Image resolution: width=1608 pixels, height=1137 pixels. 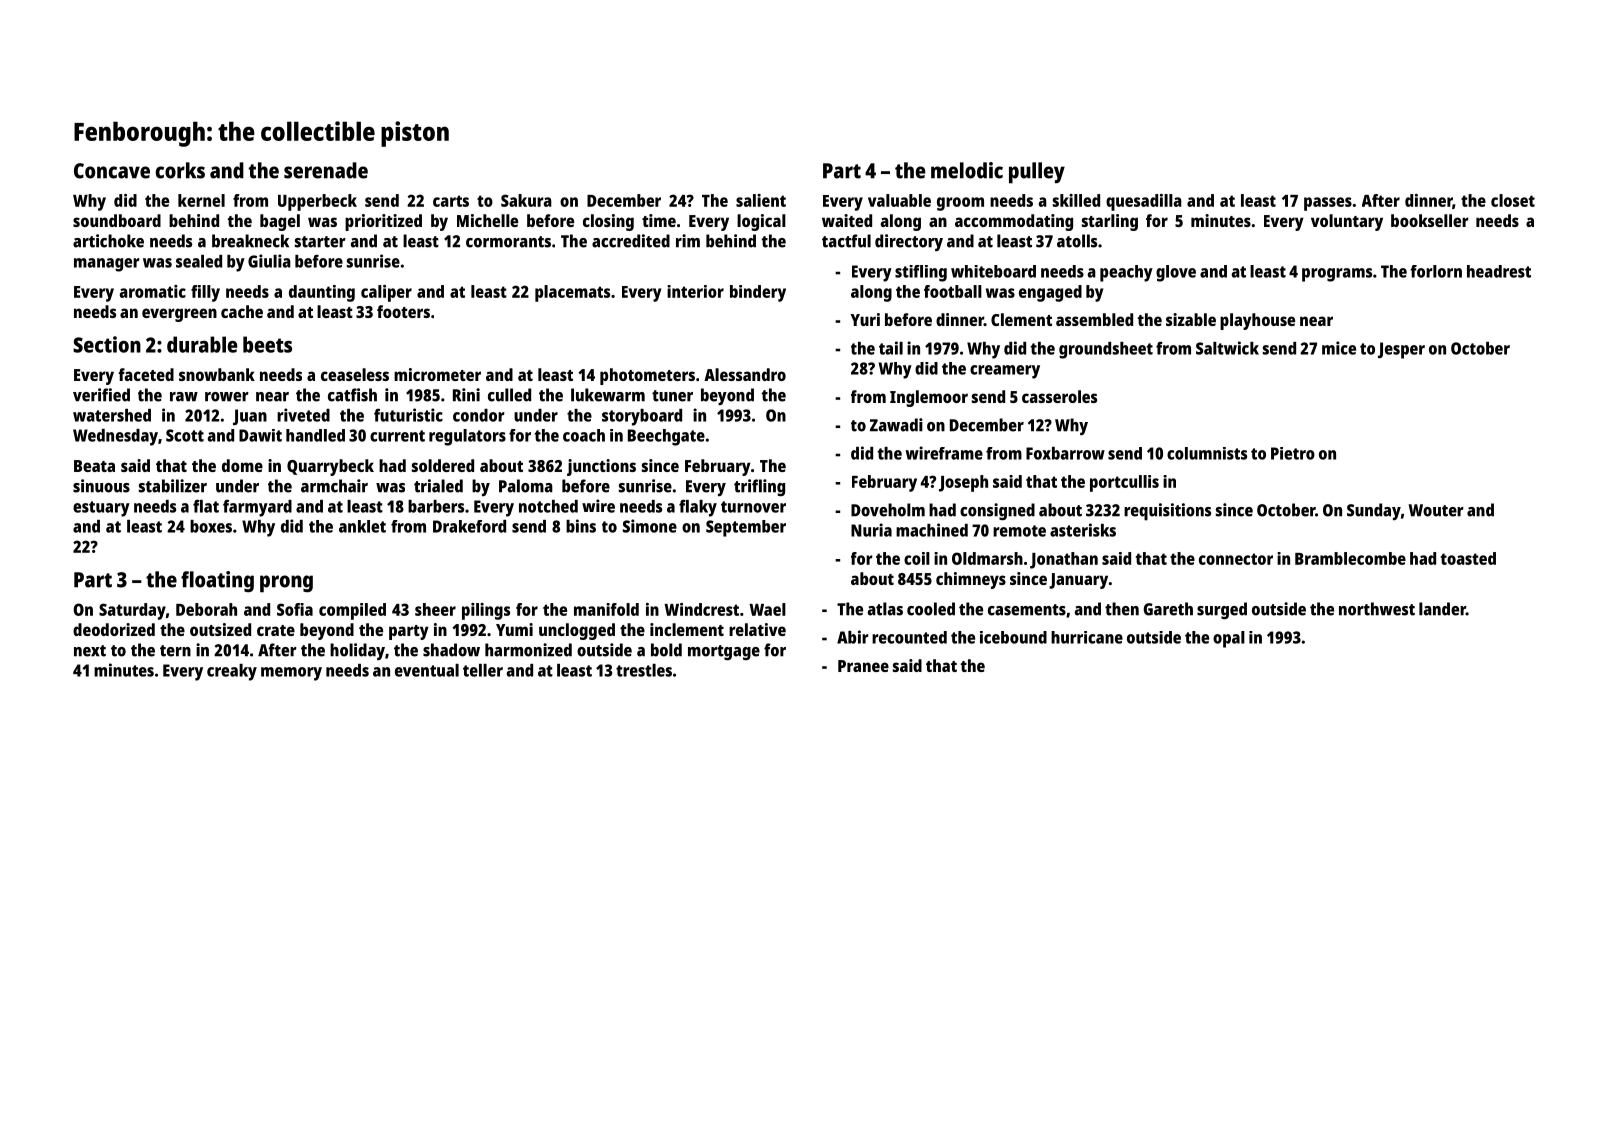 What do you see at coordinates (1176, 273) in the screenshot?
I see `glove` at bounding box center [1176, 273].
